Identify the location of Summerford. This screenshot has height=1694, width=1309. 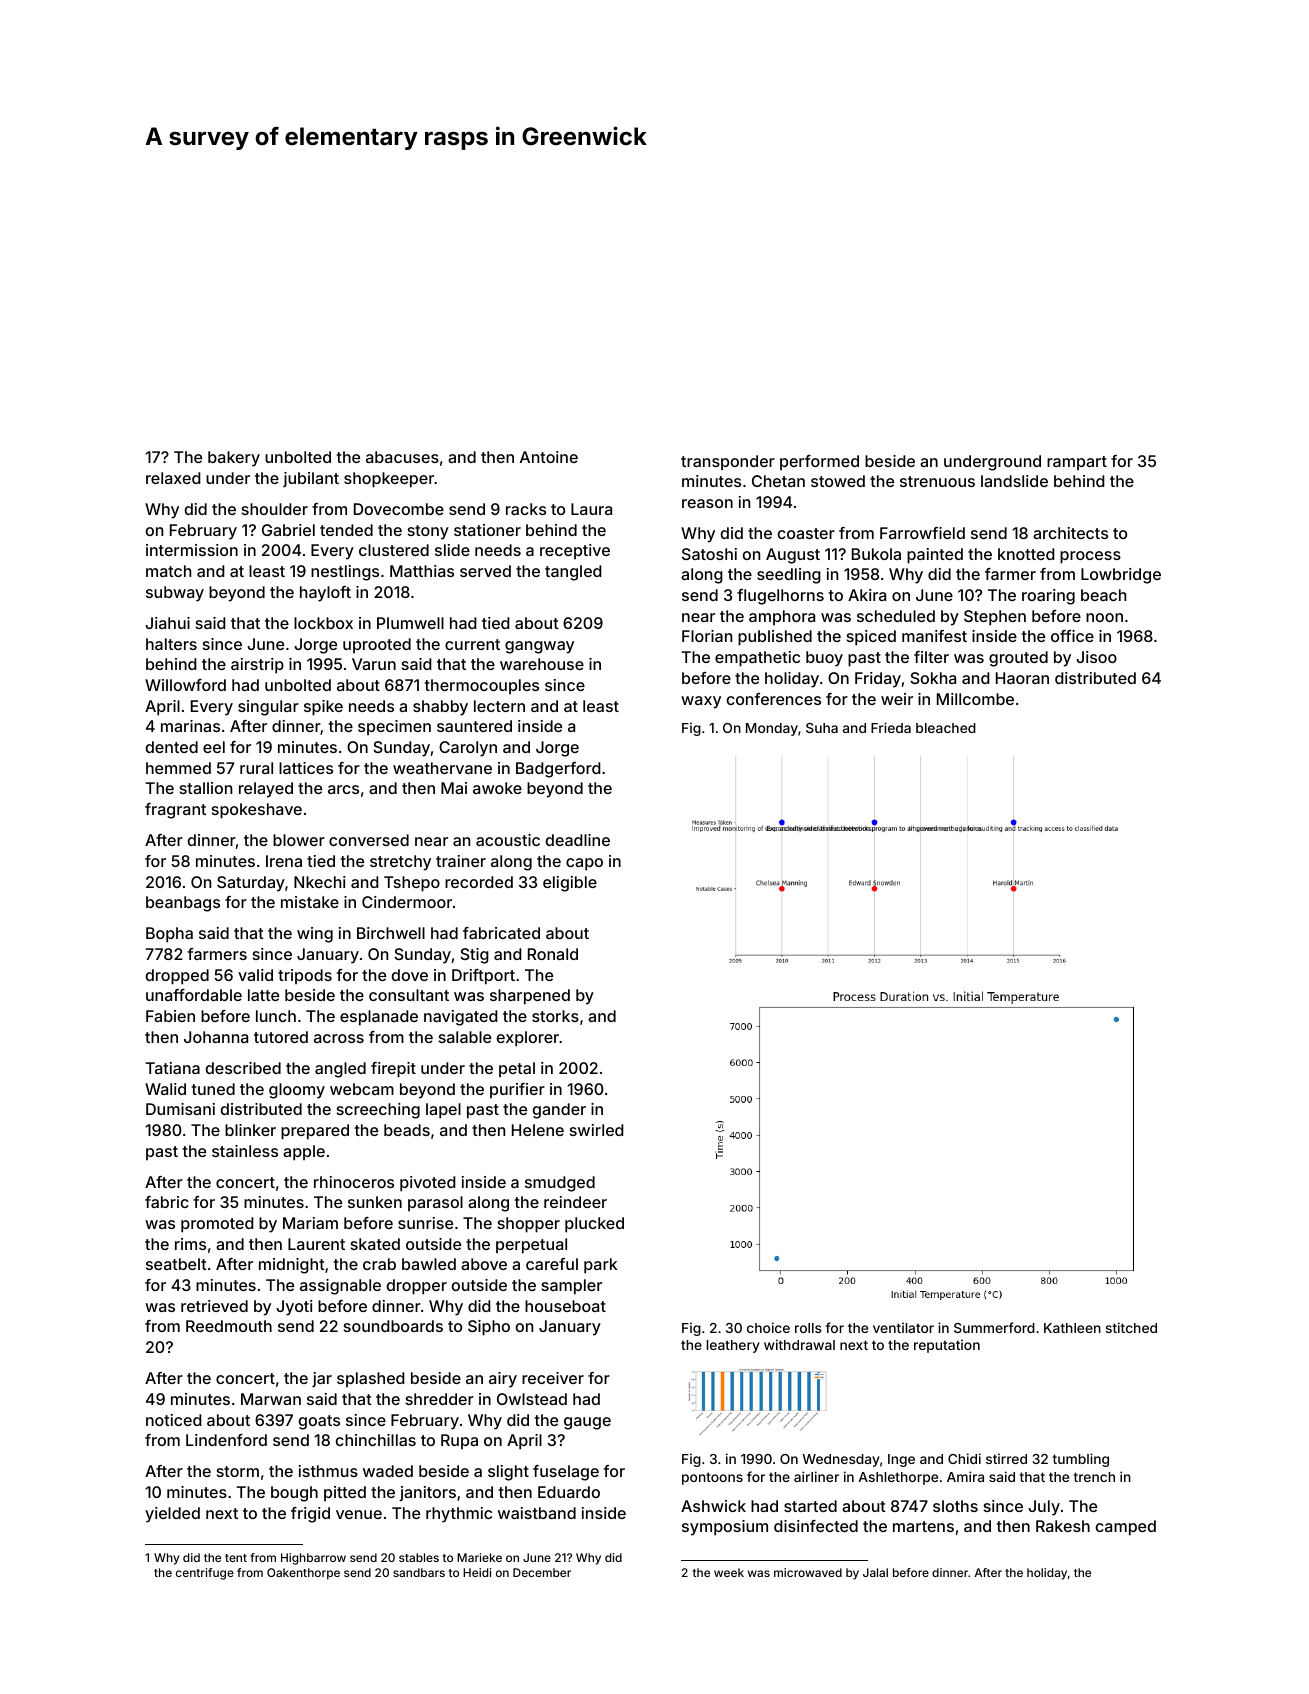
(994, 1327).
